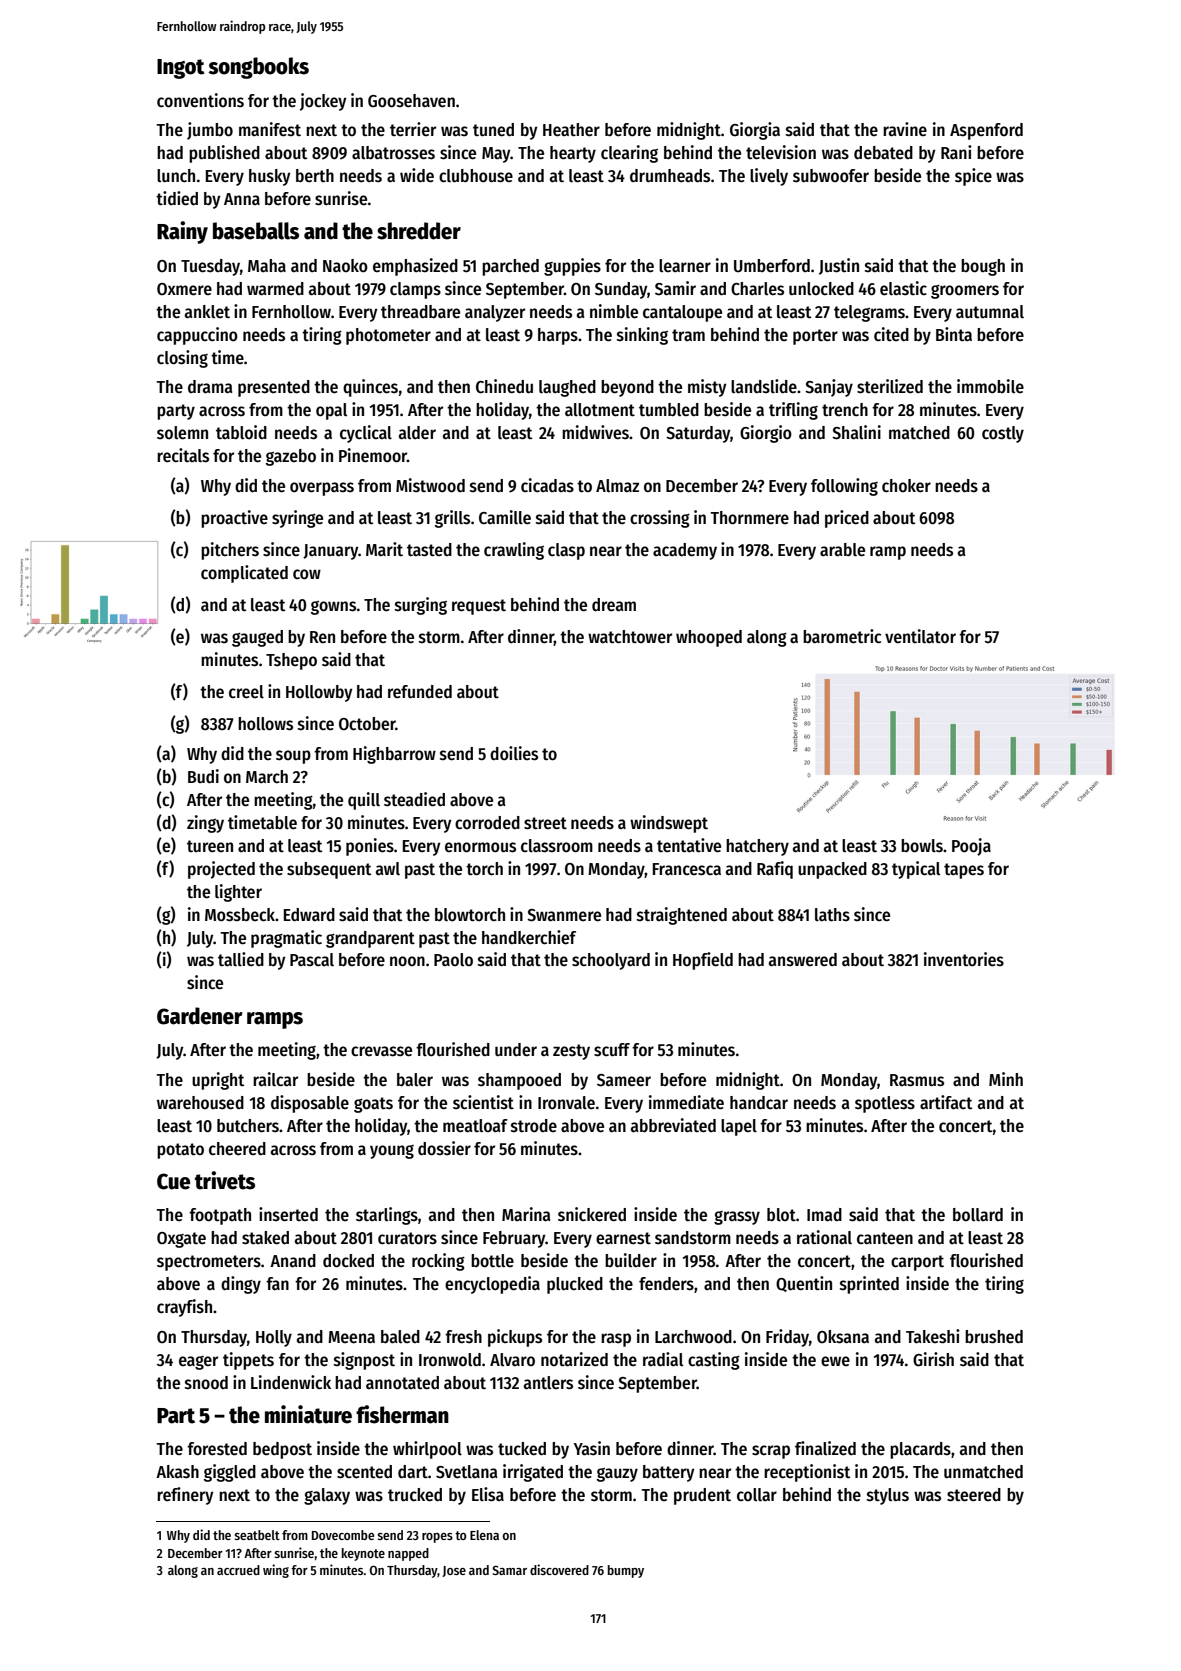 The height and width of the screenshot is (1671, 1181). I want to click on sterilized, so click(890, 386).
